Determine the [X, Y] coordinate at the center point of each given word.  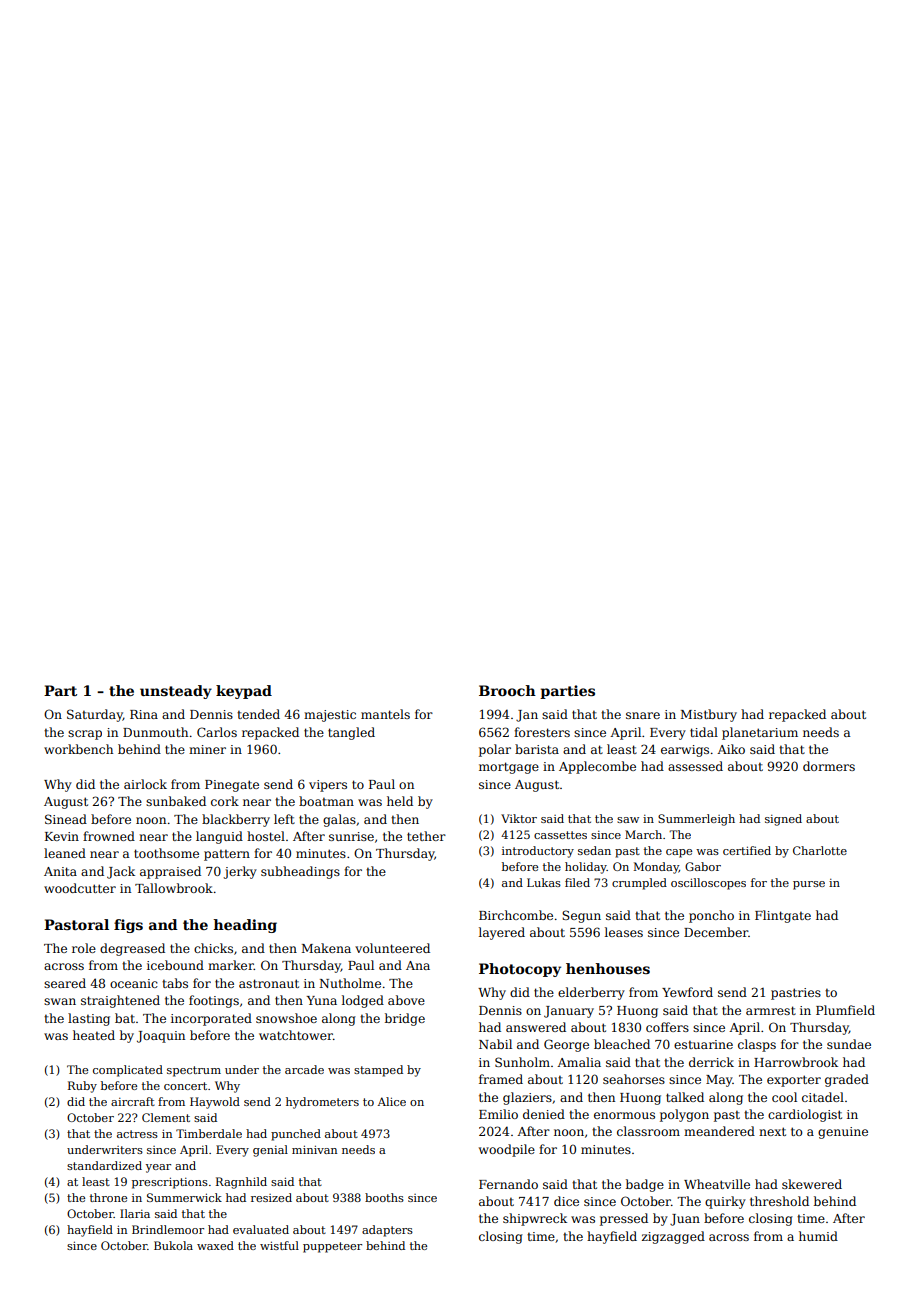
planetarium [760, 733]
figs [128, 926]
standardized [104, 1165]
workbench [78, 749]
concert [185, 1086]
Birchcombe [516, 915]
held [400, 801]
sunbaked [176, 801]
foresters [542, 732]
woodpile [507, 1150]
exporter [794, 1081]
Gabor [703, 866]
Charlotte [820, 850]
